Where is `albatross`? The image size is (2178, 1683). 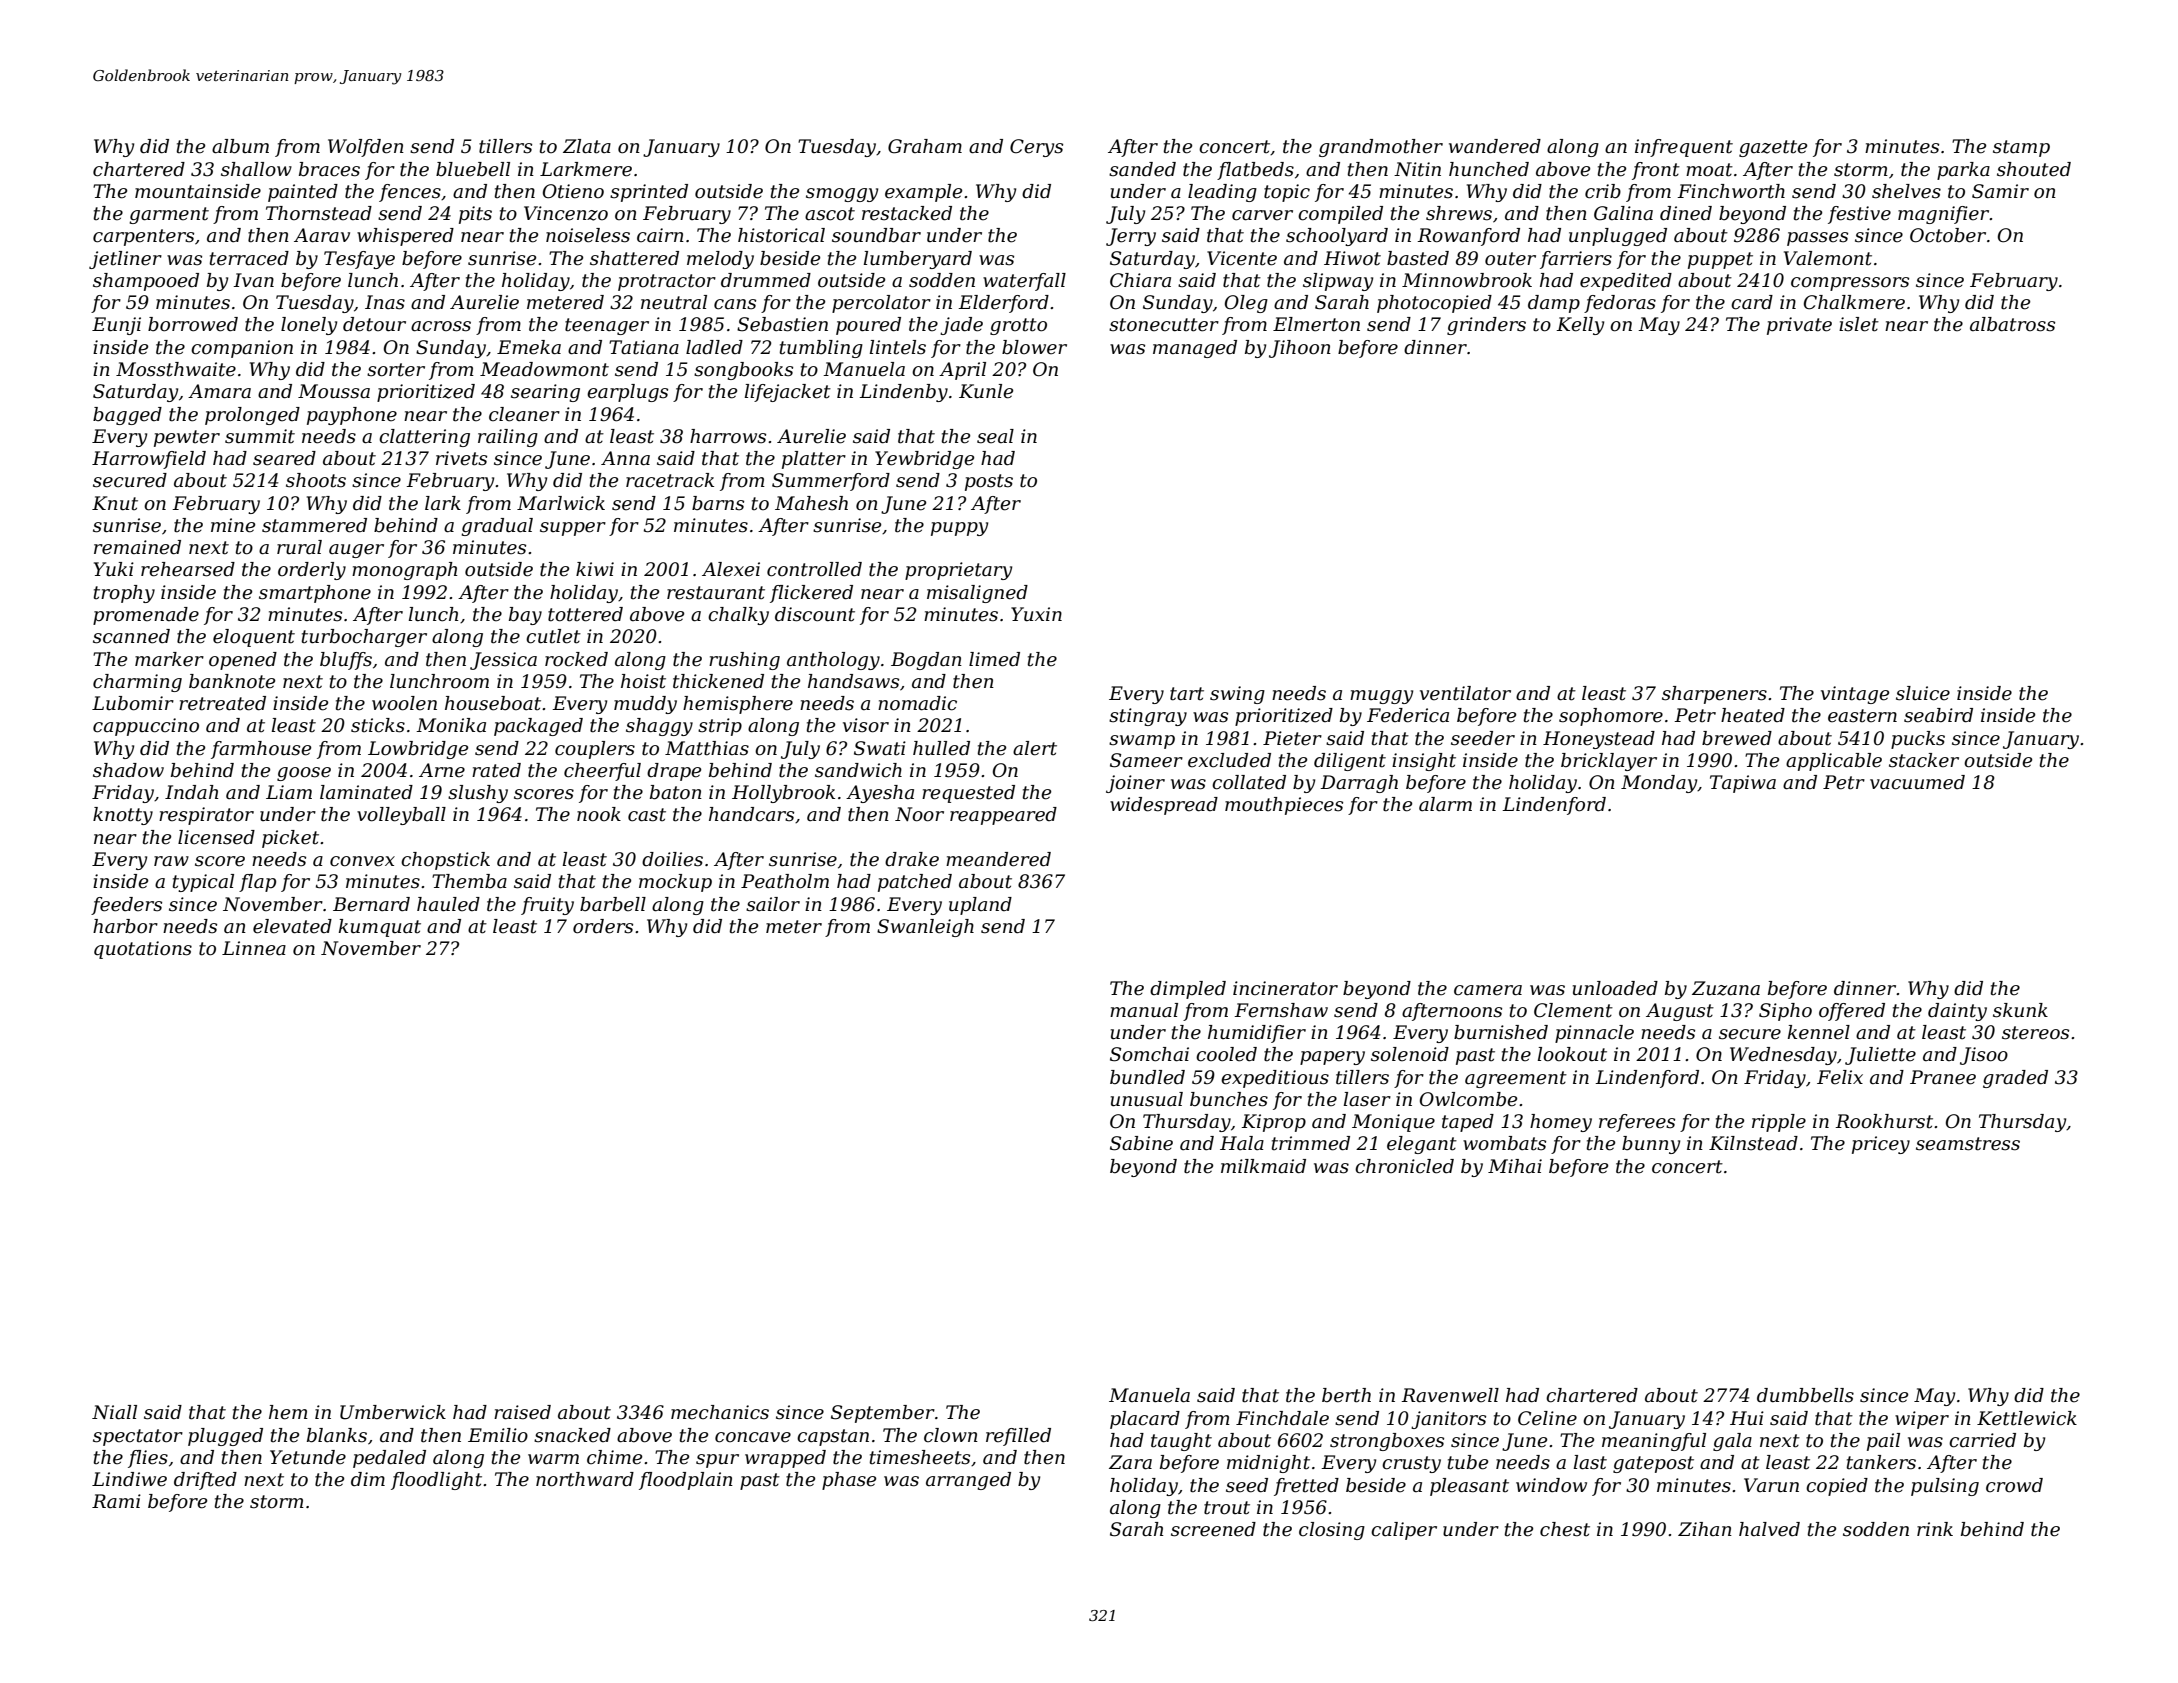
albatross is located at coordinates (2012, 324).
